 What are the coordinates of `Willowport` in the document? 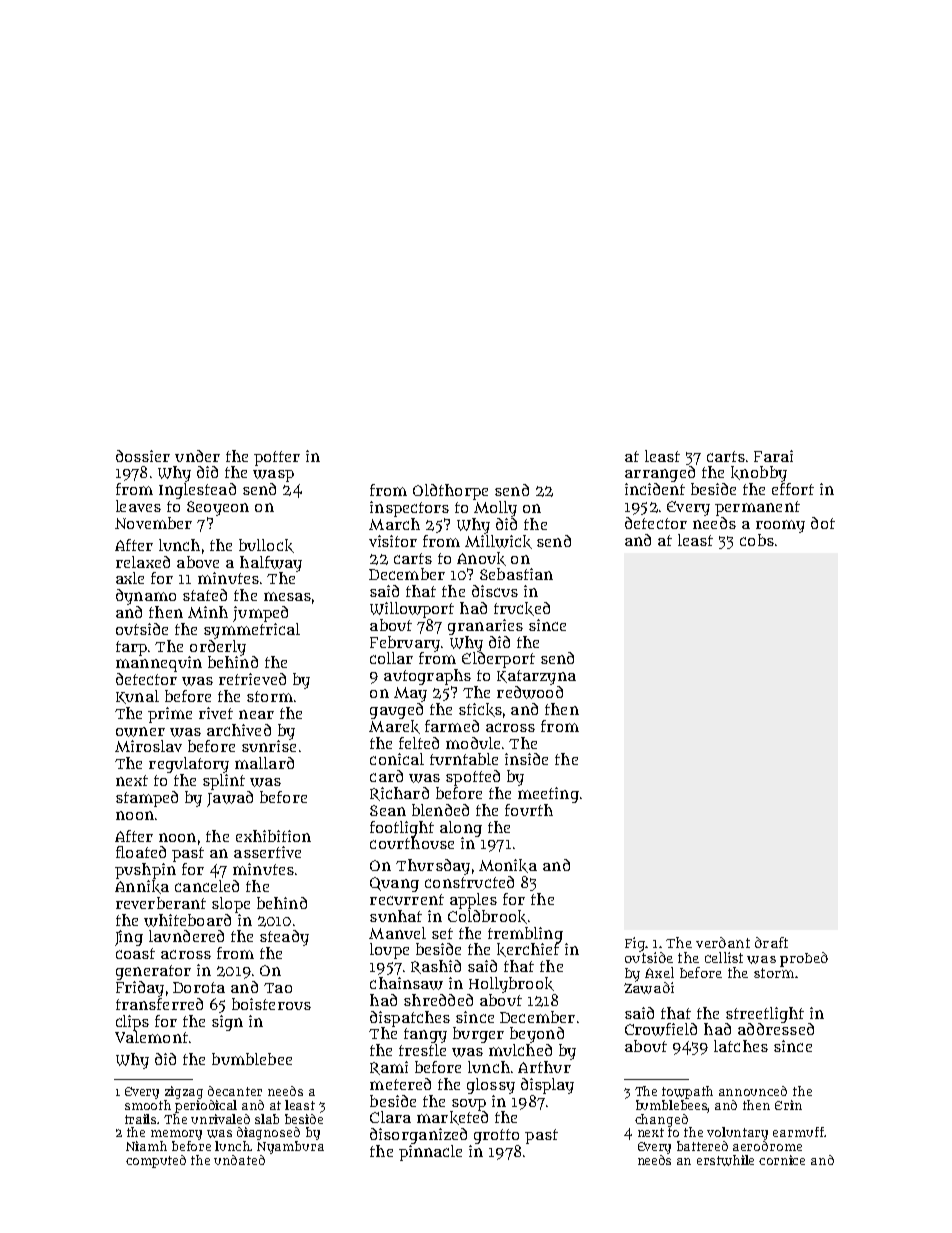 It's located at (412, 610).
